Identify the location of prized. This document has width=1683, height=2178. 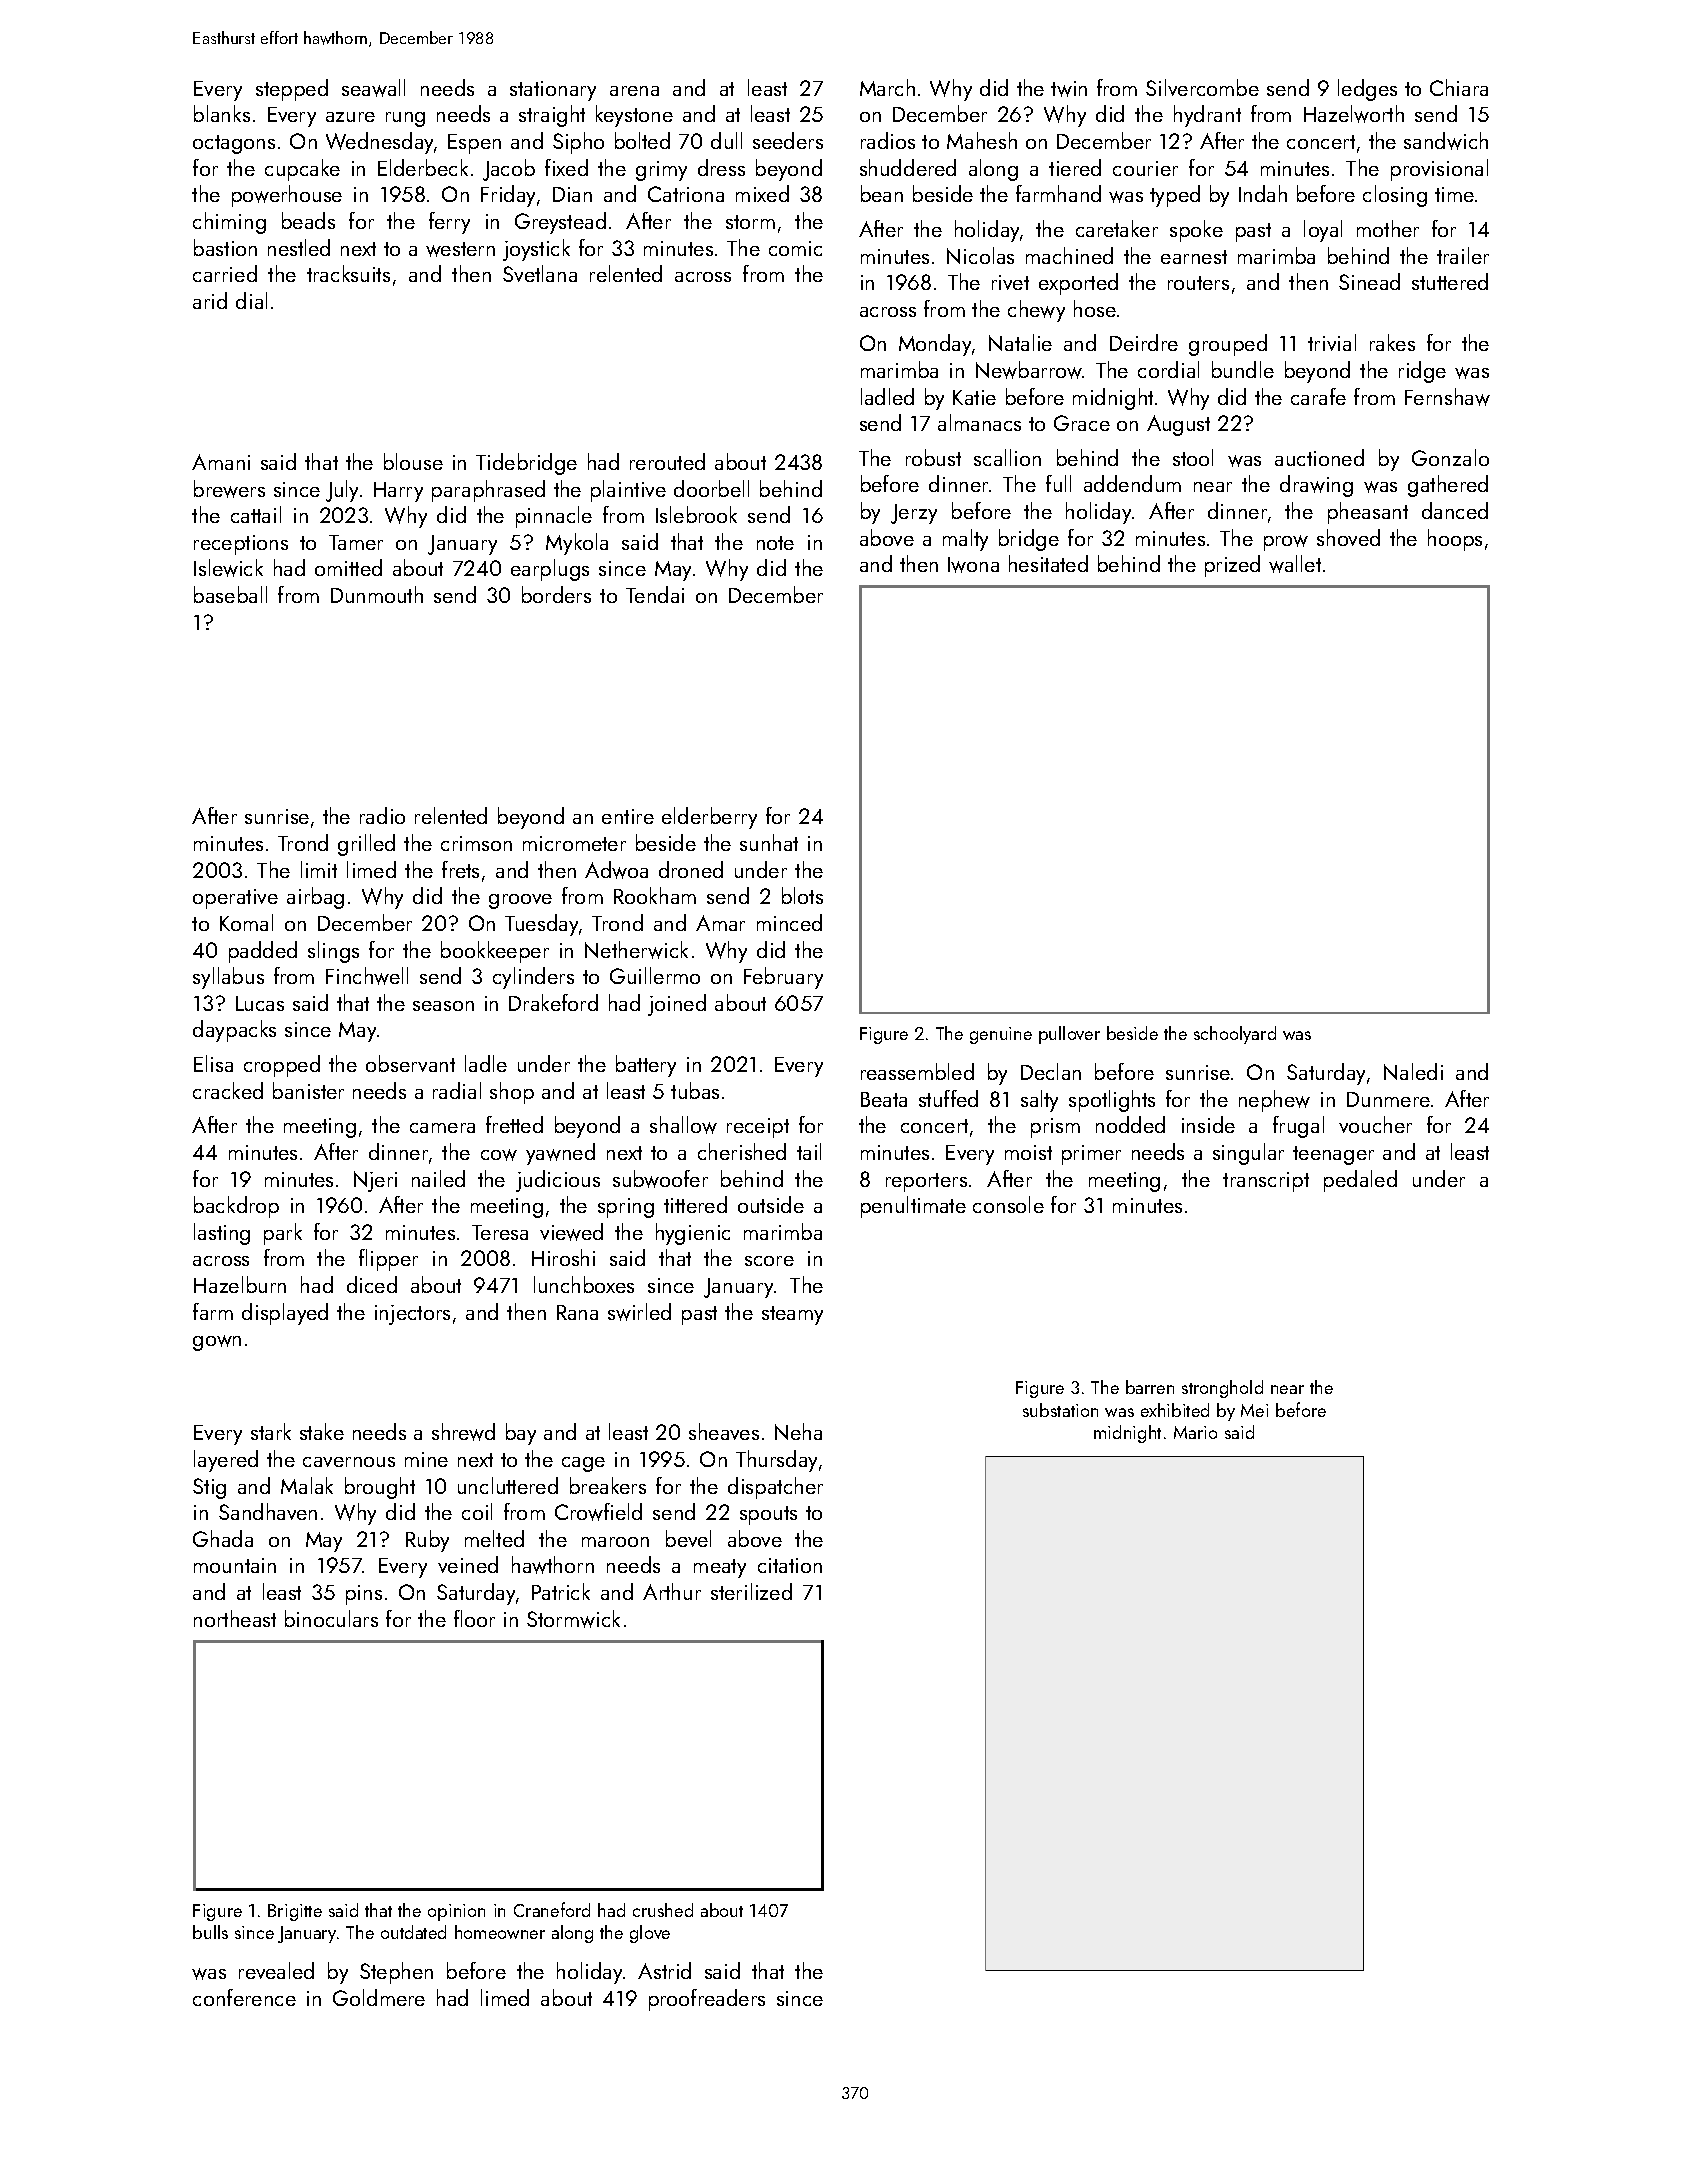
(1232, 566).
